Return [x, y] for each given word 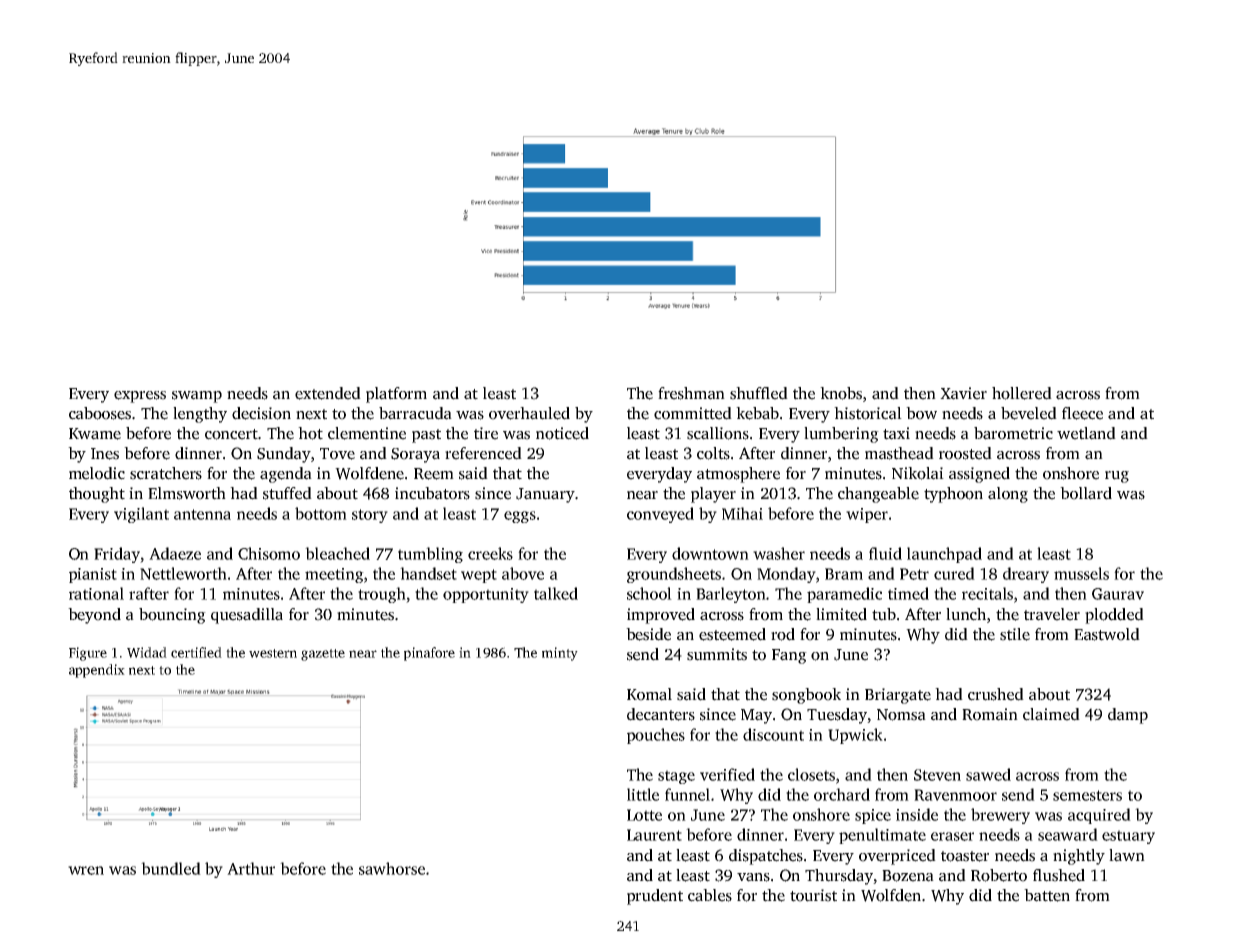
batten [1047, 895]
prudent [655, 897]
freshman [691, 393]
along [1008, 495]
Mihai [742, 513]
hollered [1022, 393]
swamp [197, 397]
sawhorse [392, 868]
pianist [93, 575]
